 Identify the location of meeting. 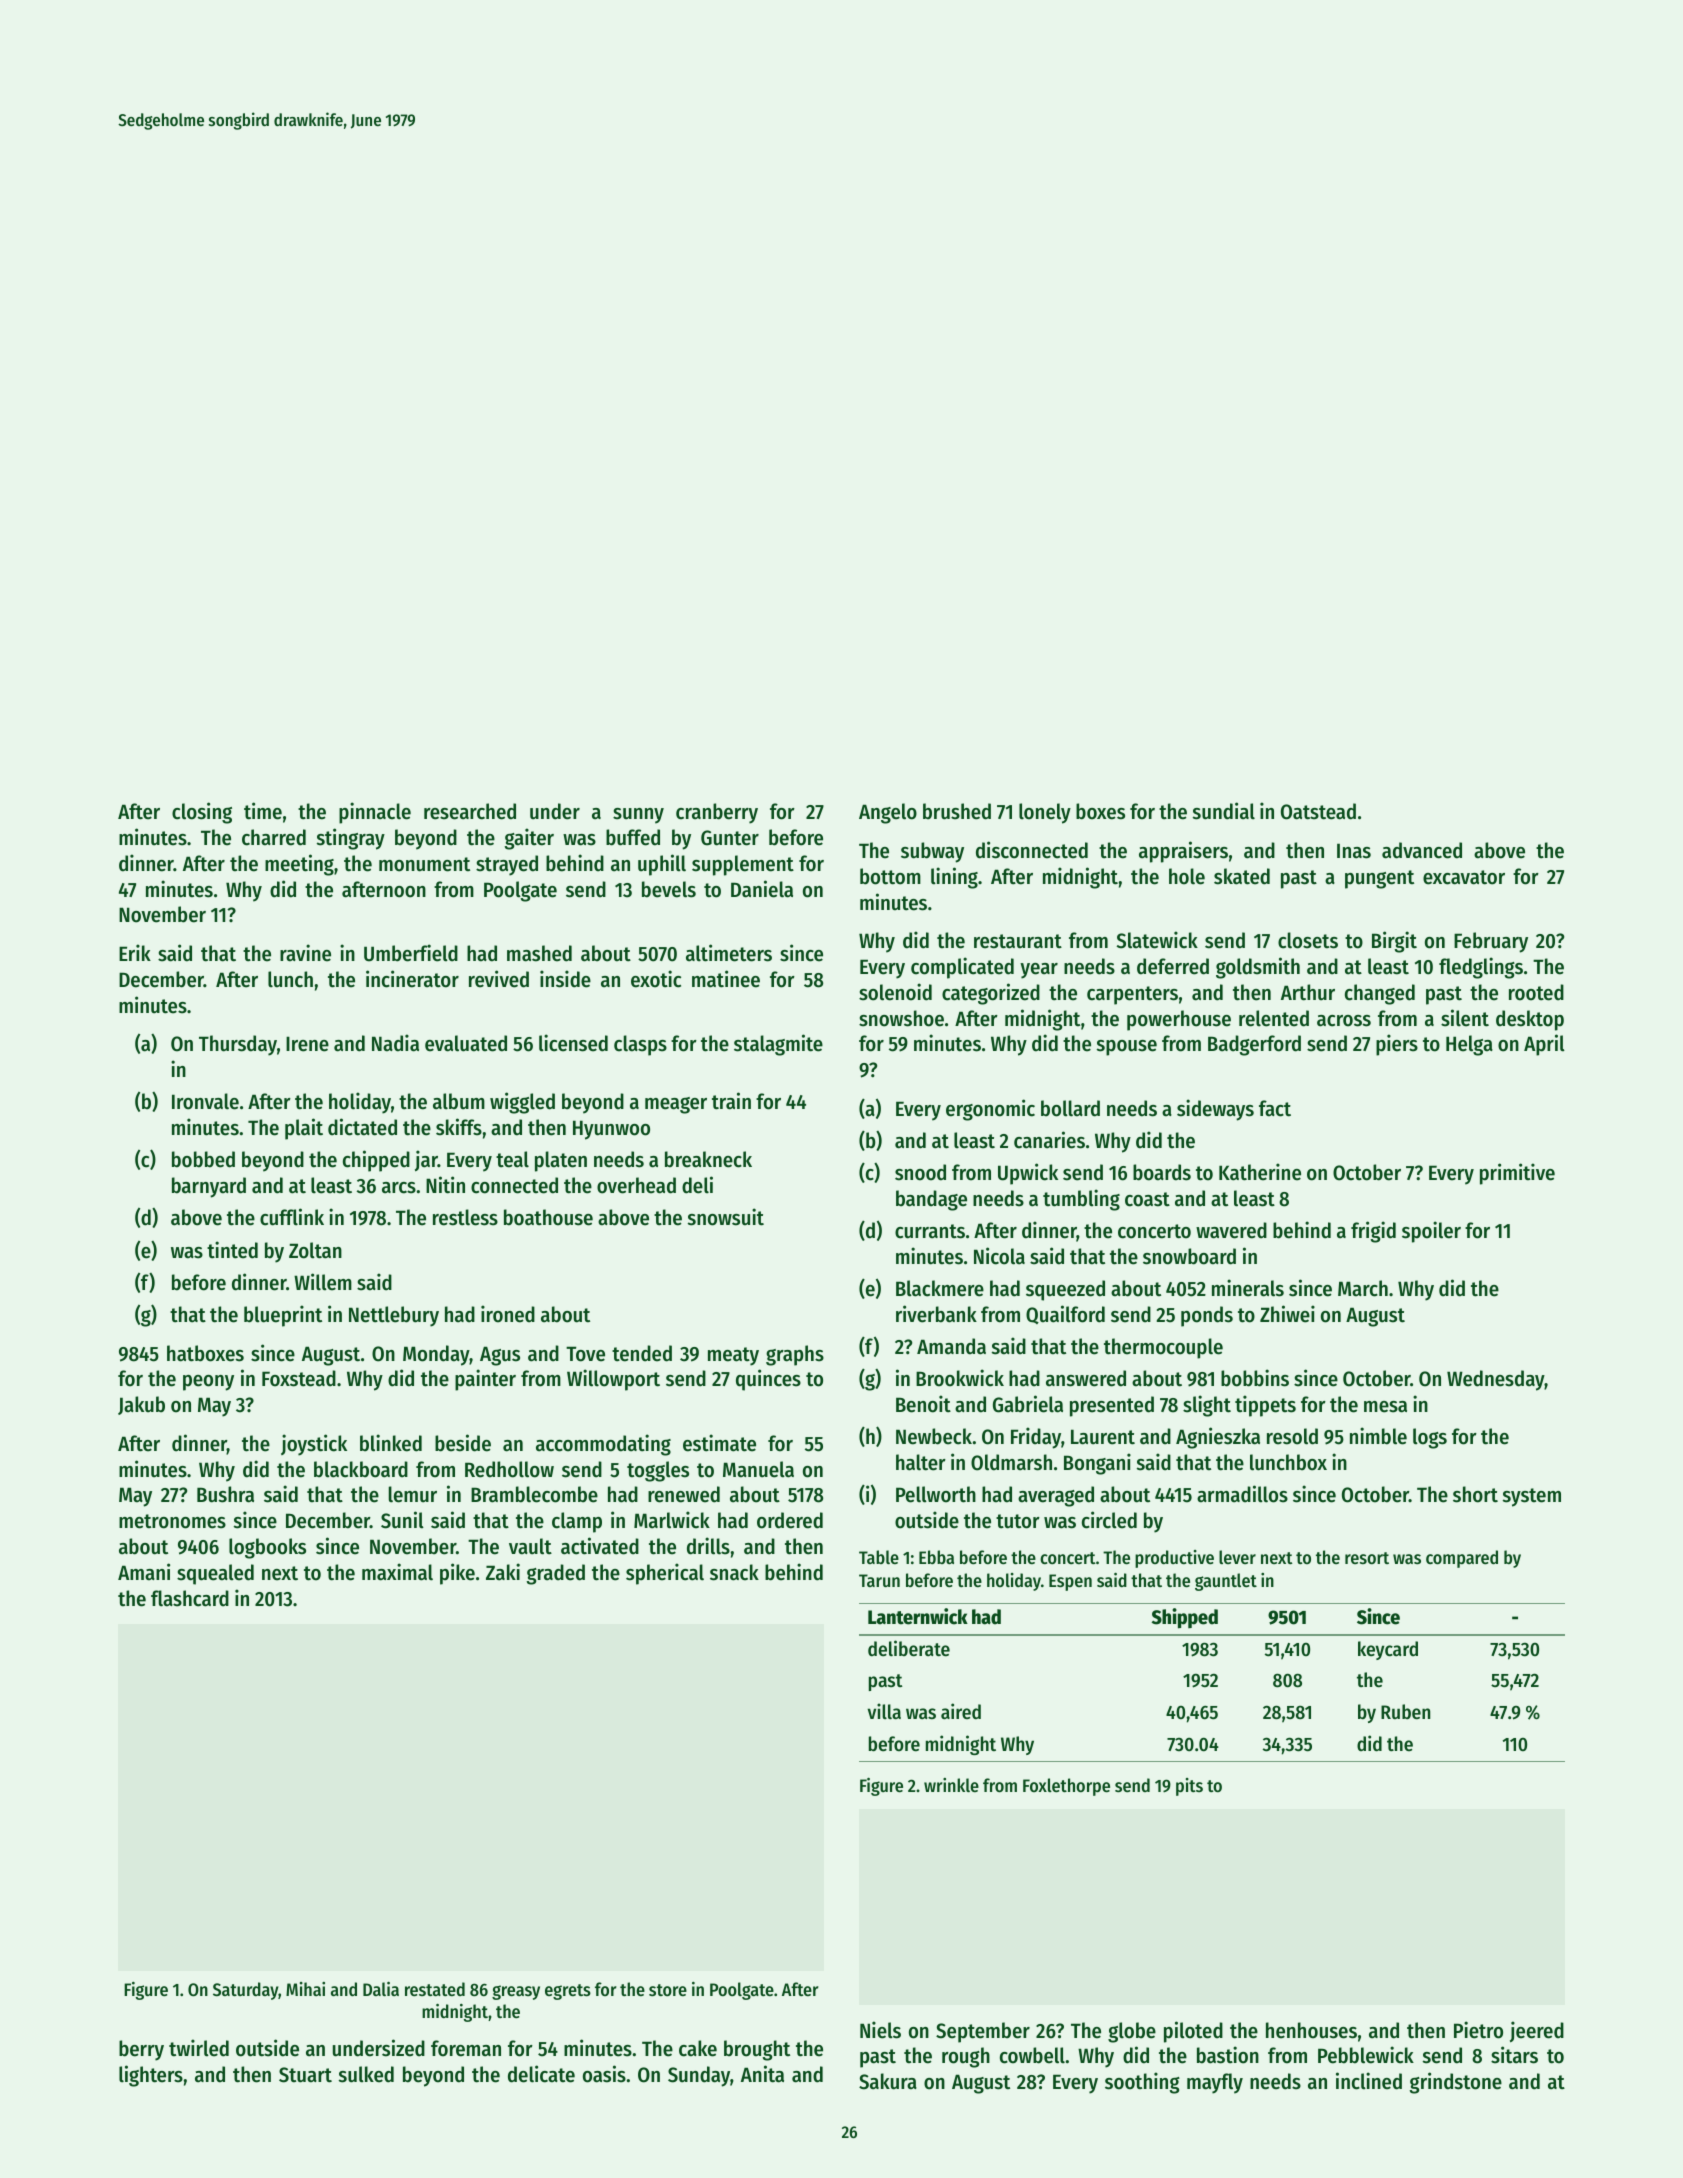
(299, 865).
